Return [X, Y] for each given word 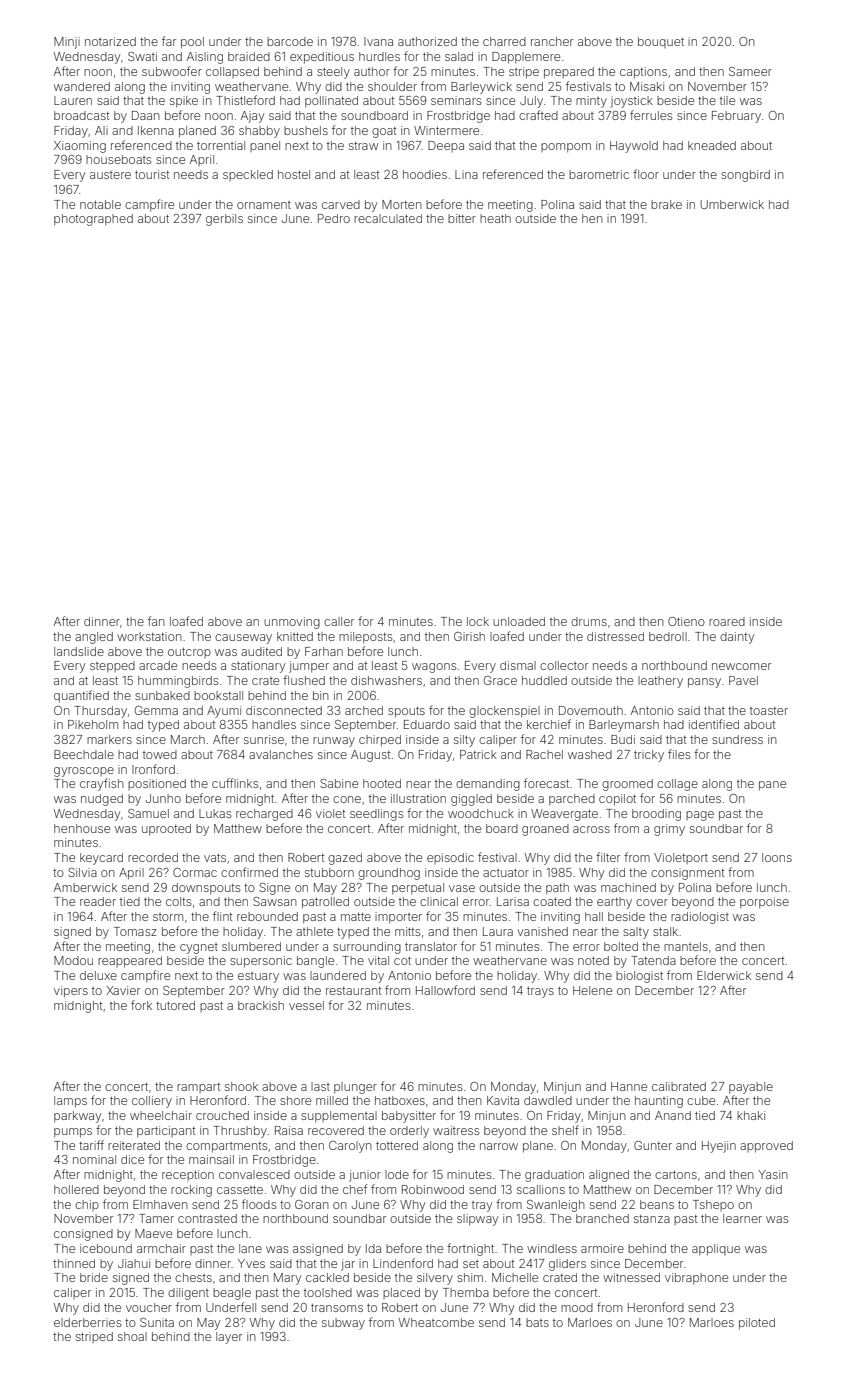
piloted [757, 1324]
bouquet [661, 42]
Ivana [378, 41]
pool [192, 43]
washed [590, 754]
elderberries [87, 1322]
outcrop [189, 653]
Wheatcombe [436, 1322]
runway [334, 742]
